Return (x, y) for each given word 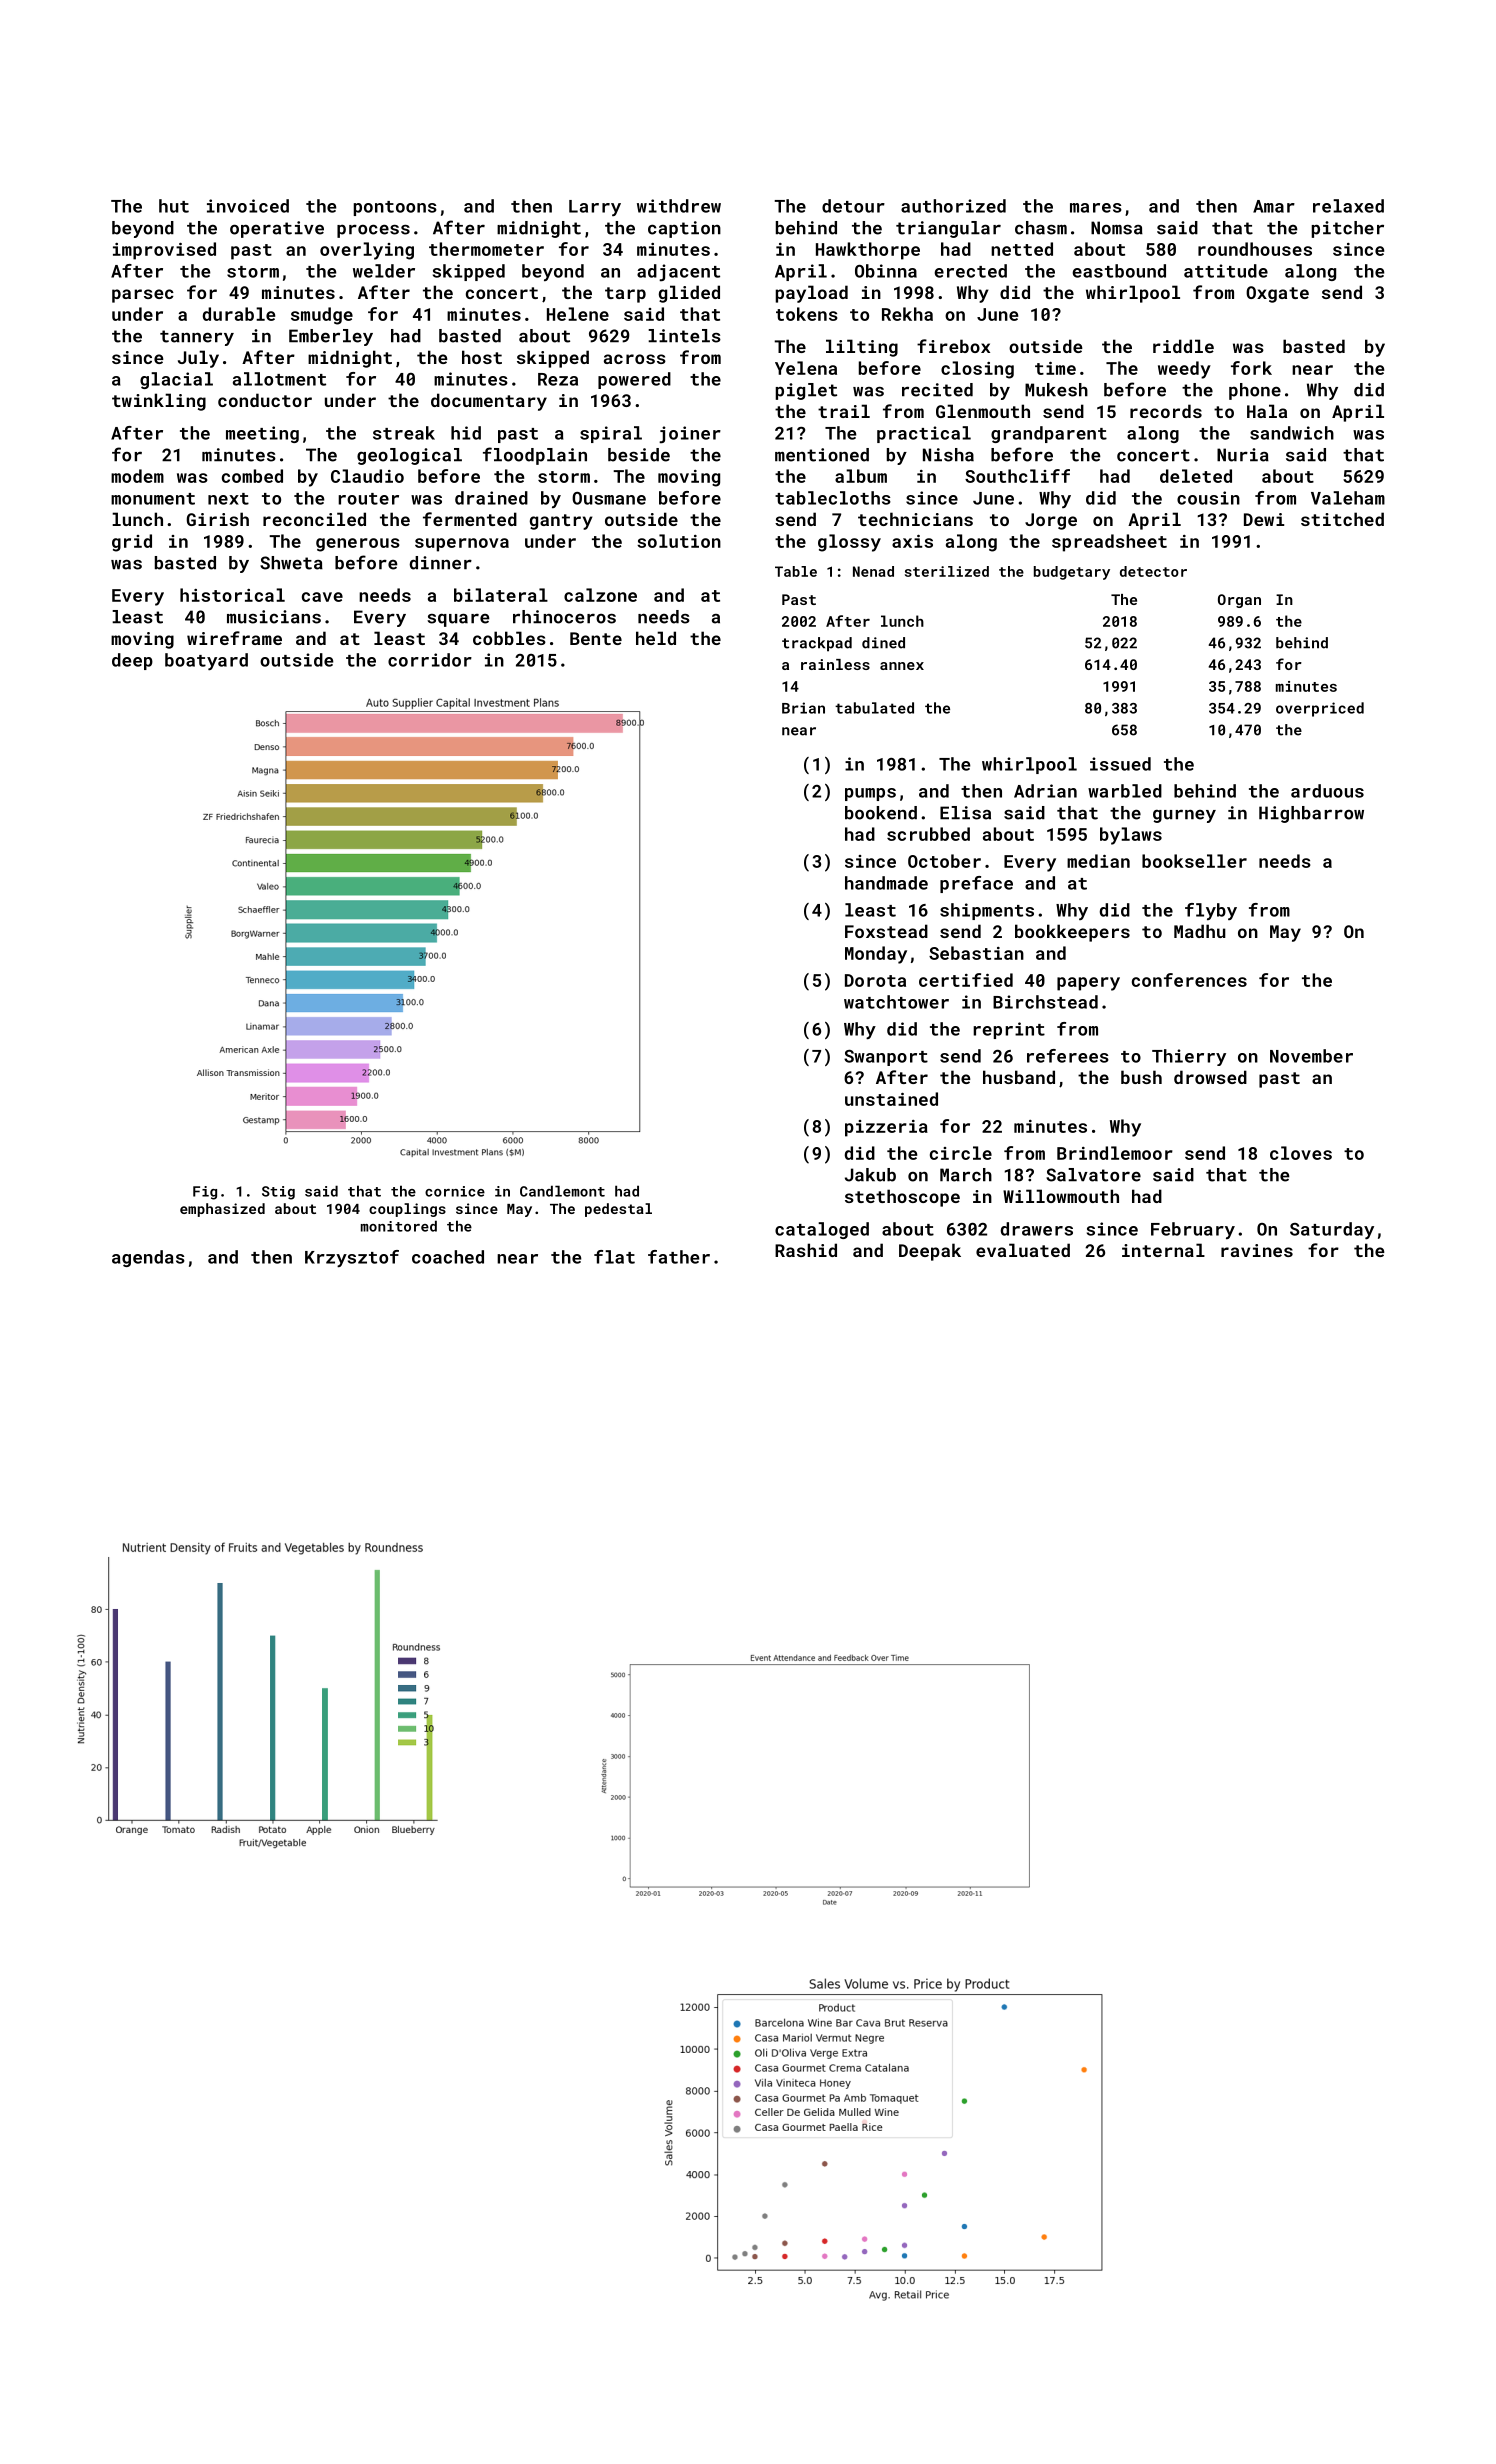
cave (322, 597)
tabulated (874, 708)
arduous (1327, 791)
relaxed (1348, 206)
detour (853, 206)
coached (448, 1257)
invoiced (248, 206)
